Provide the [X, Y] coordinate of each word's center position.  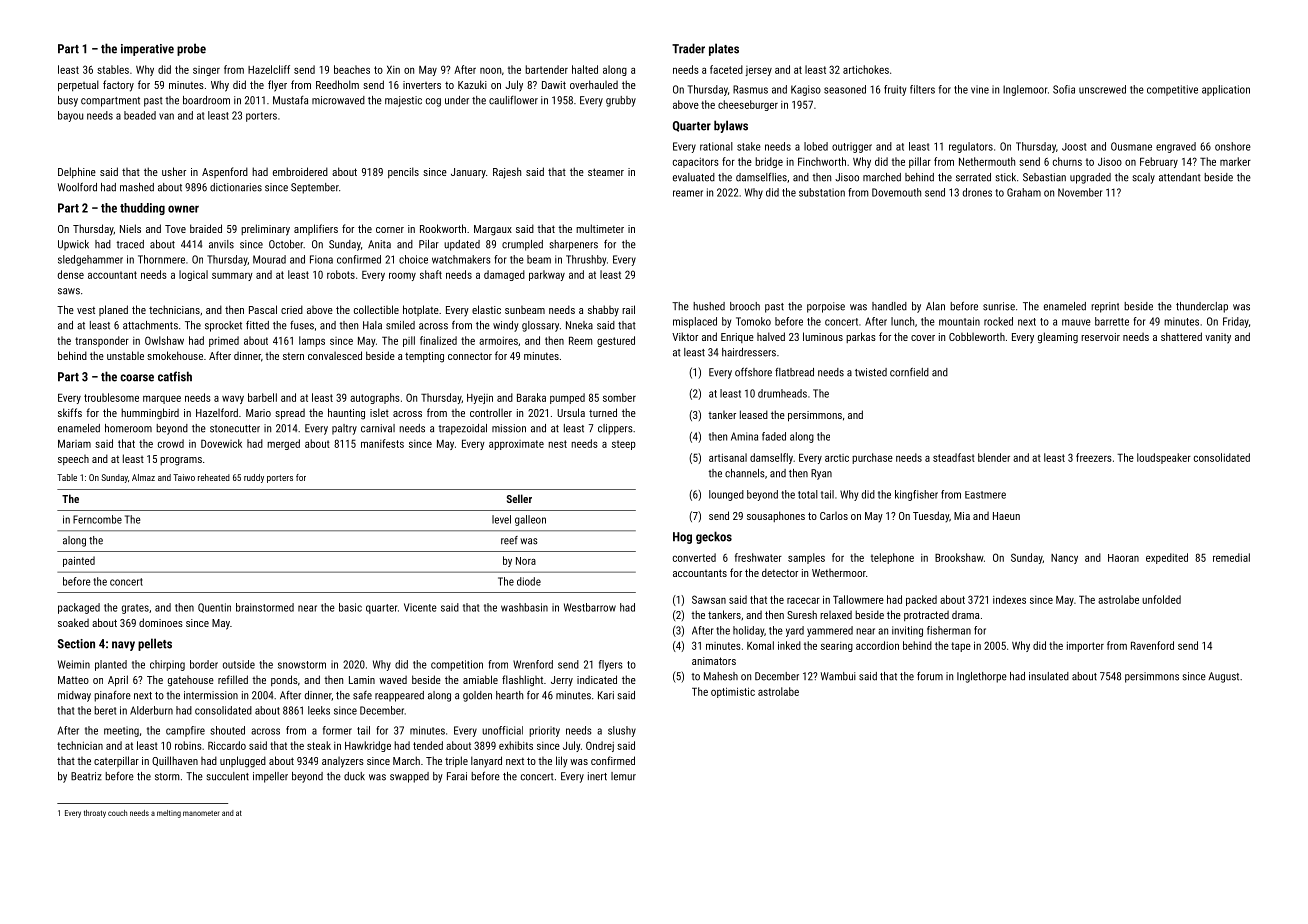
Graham [1024, 192]
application [1226, 90]
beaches [352, 69]
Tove [175, 229]
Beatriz [86, 776]
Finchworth [822, 161]
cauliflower [513, 100]
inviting [907, 631]
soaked [73, 622]
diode [529, 581]
